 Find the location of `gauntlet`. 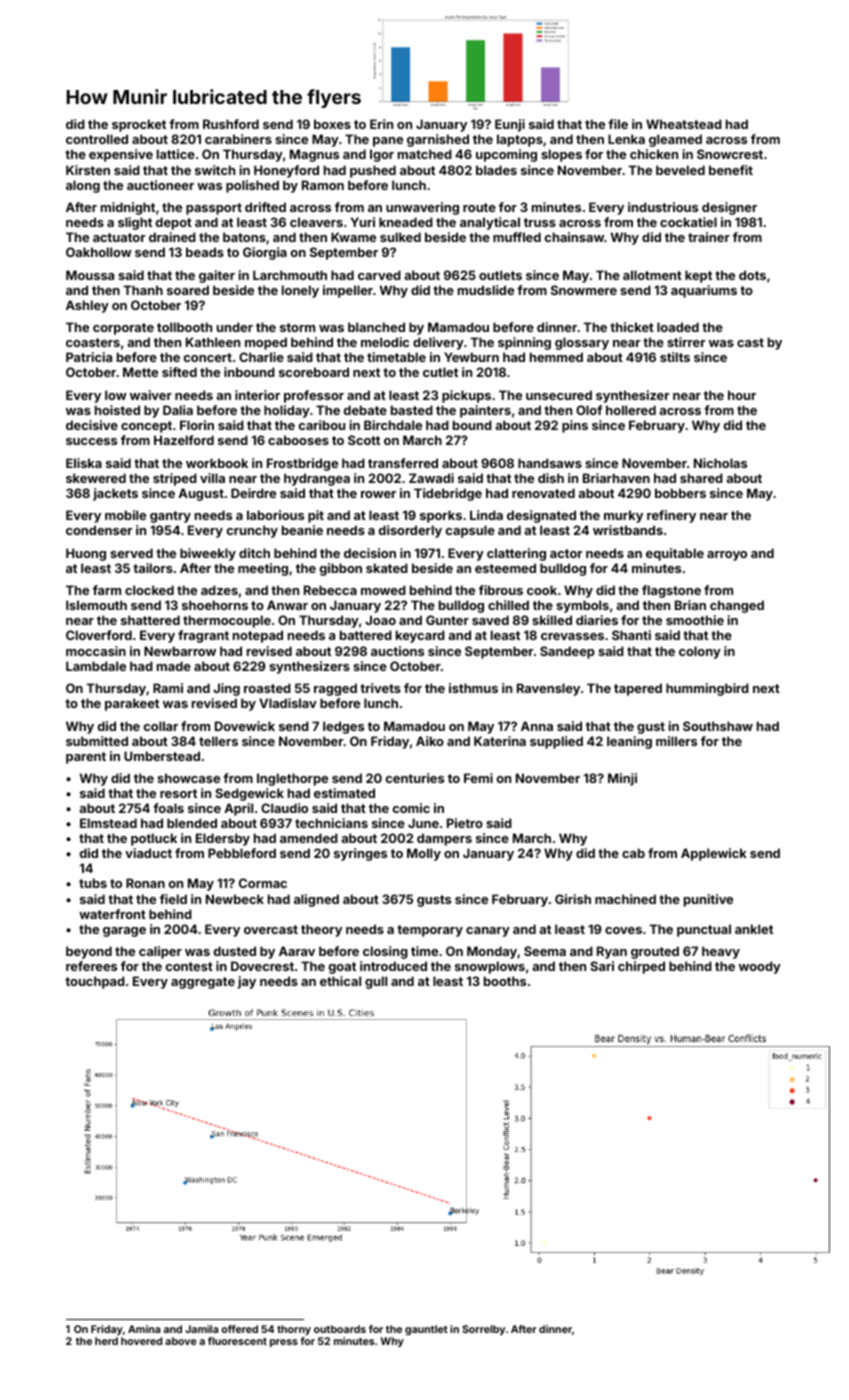

gauntlet is located at coordinates (426, 1330).
